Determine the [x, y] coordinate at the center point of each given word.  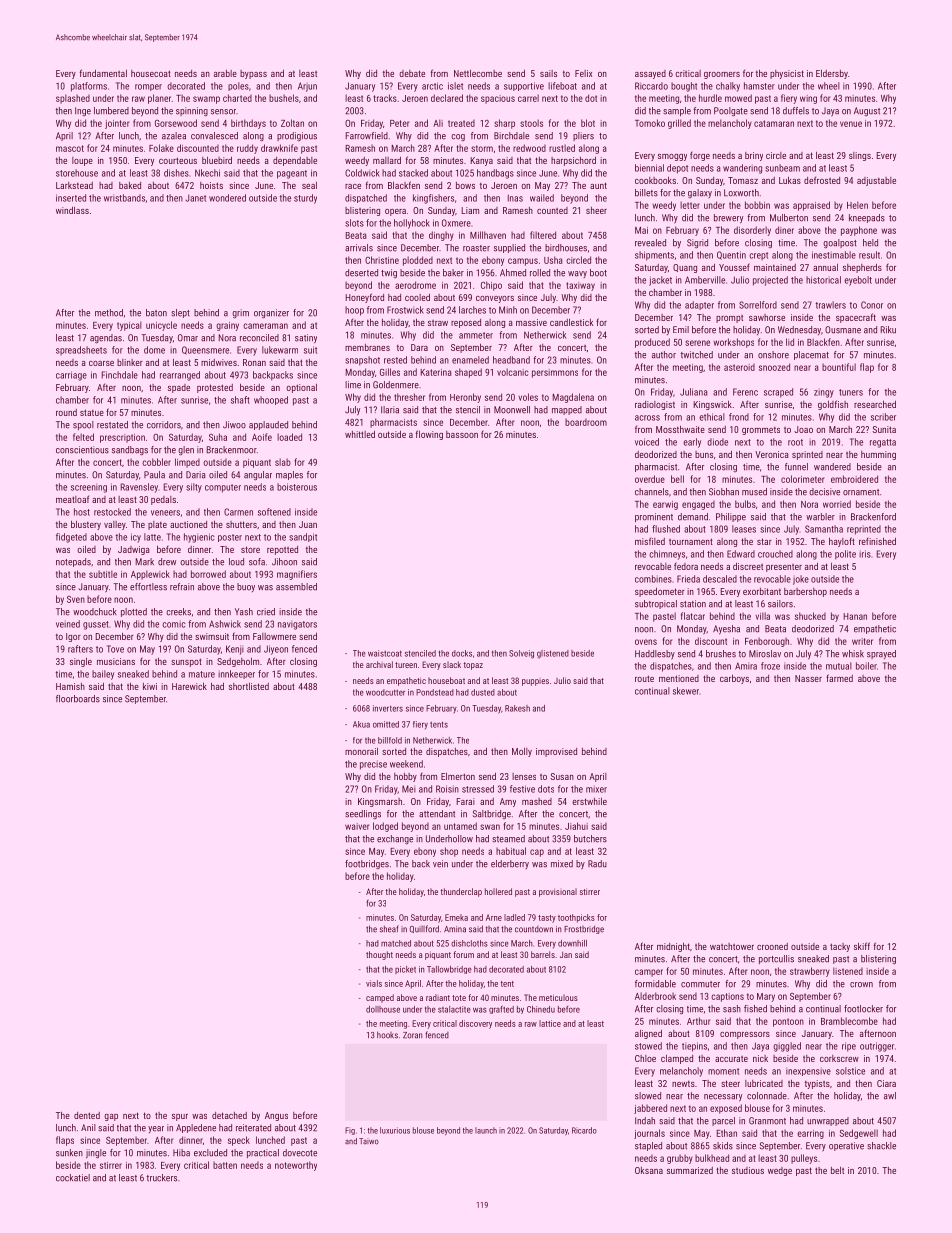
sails [548, 73]
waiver [357, 826]
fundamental [103, 73]
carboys [734, 679]
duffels [796, 111]
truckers [161, 1178]
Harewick [189, 686]
